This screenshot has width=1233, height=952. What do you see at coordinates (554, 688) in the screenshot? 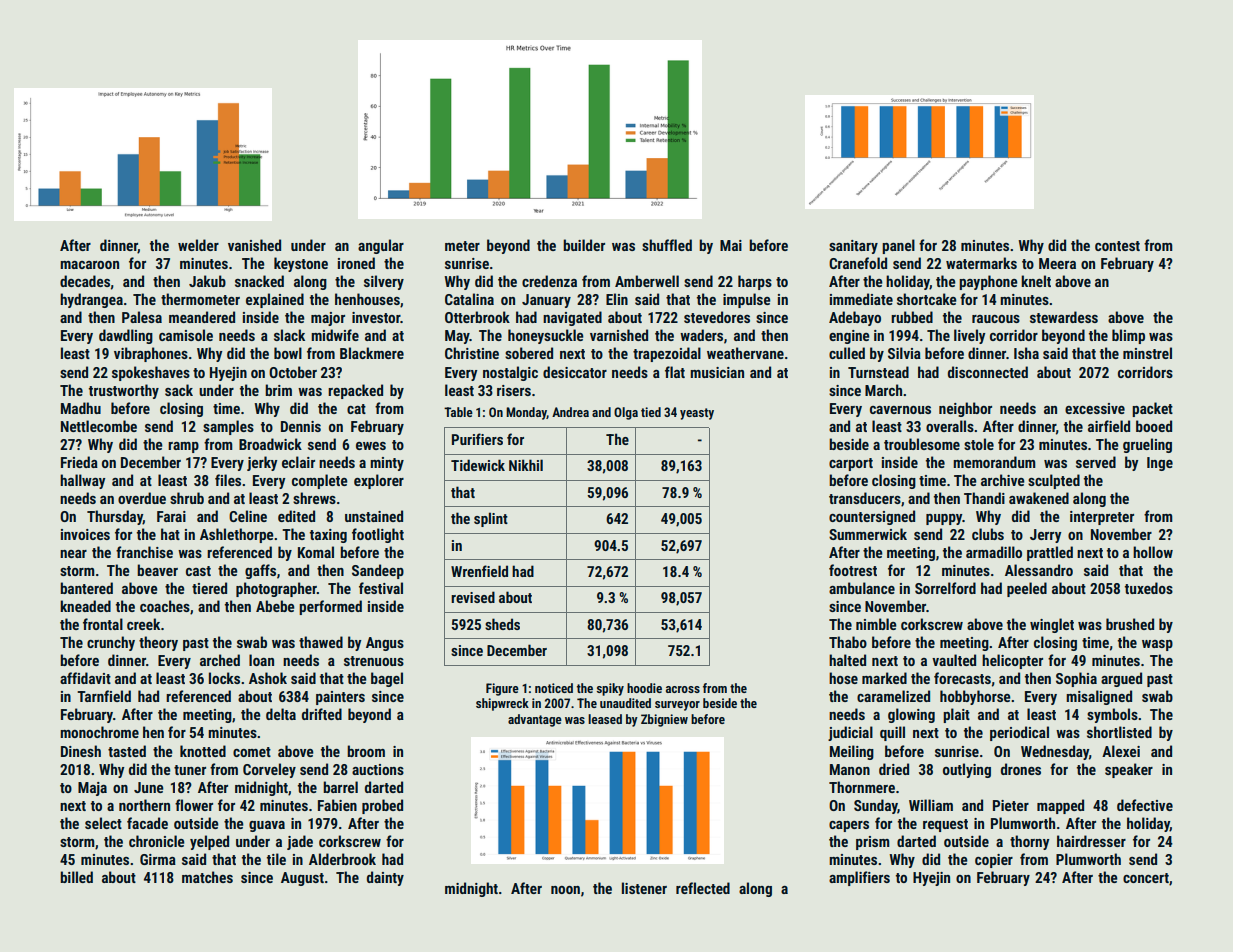
I see `noticed` at bounding box center [554, 688].
